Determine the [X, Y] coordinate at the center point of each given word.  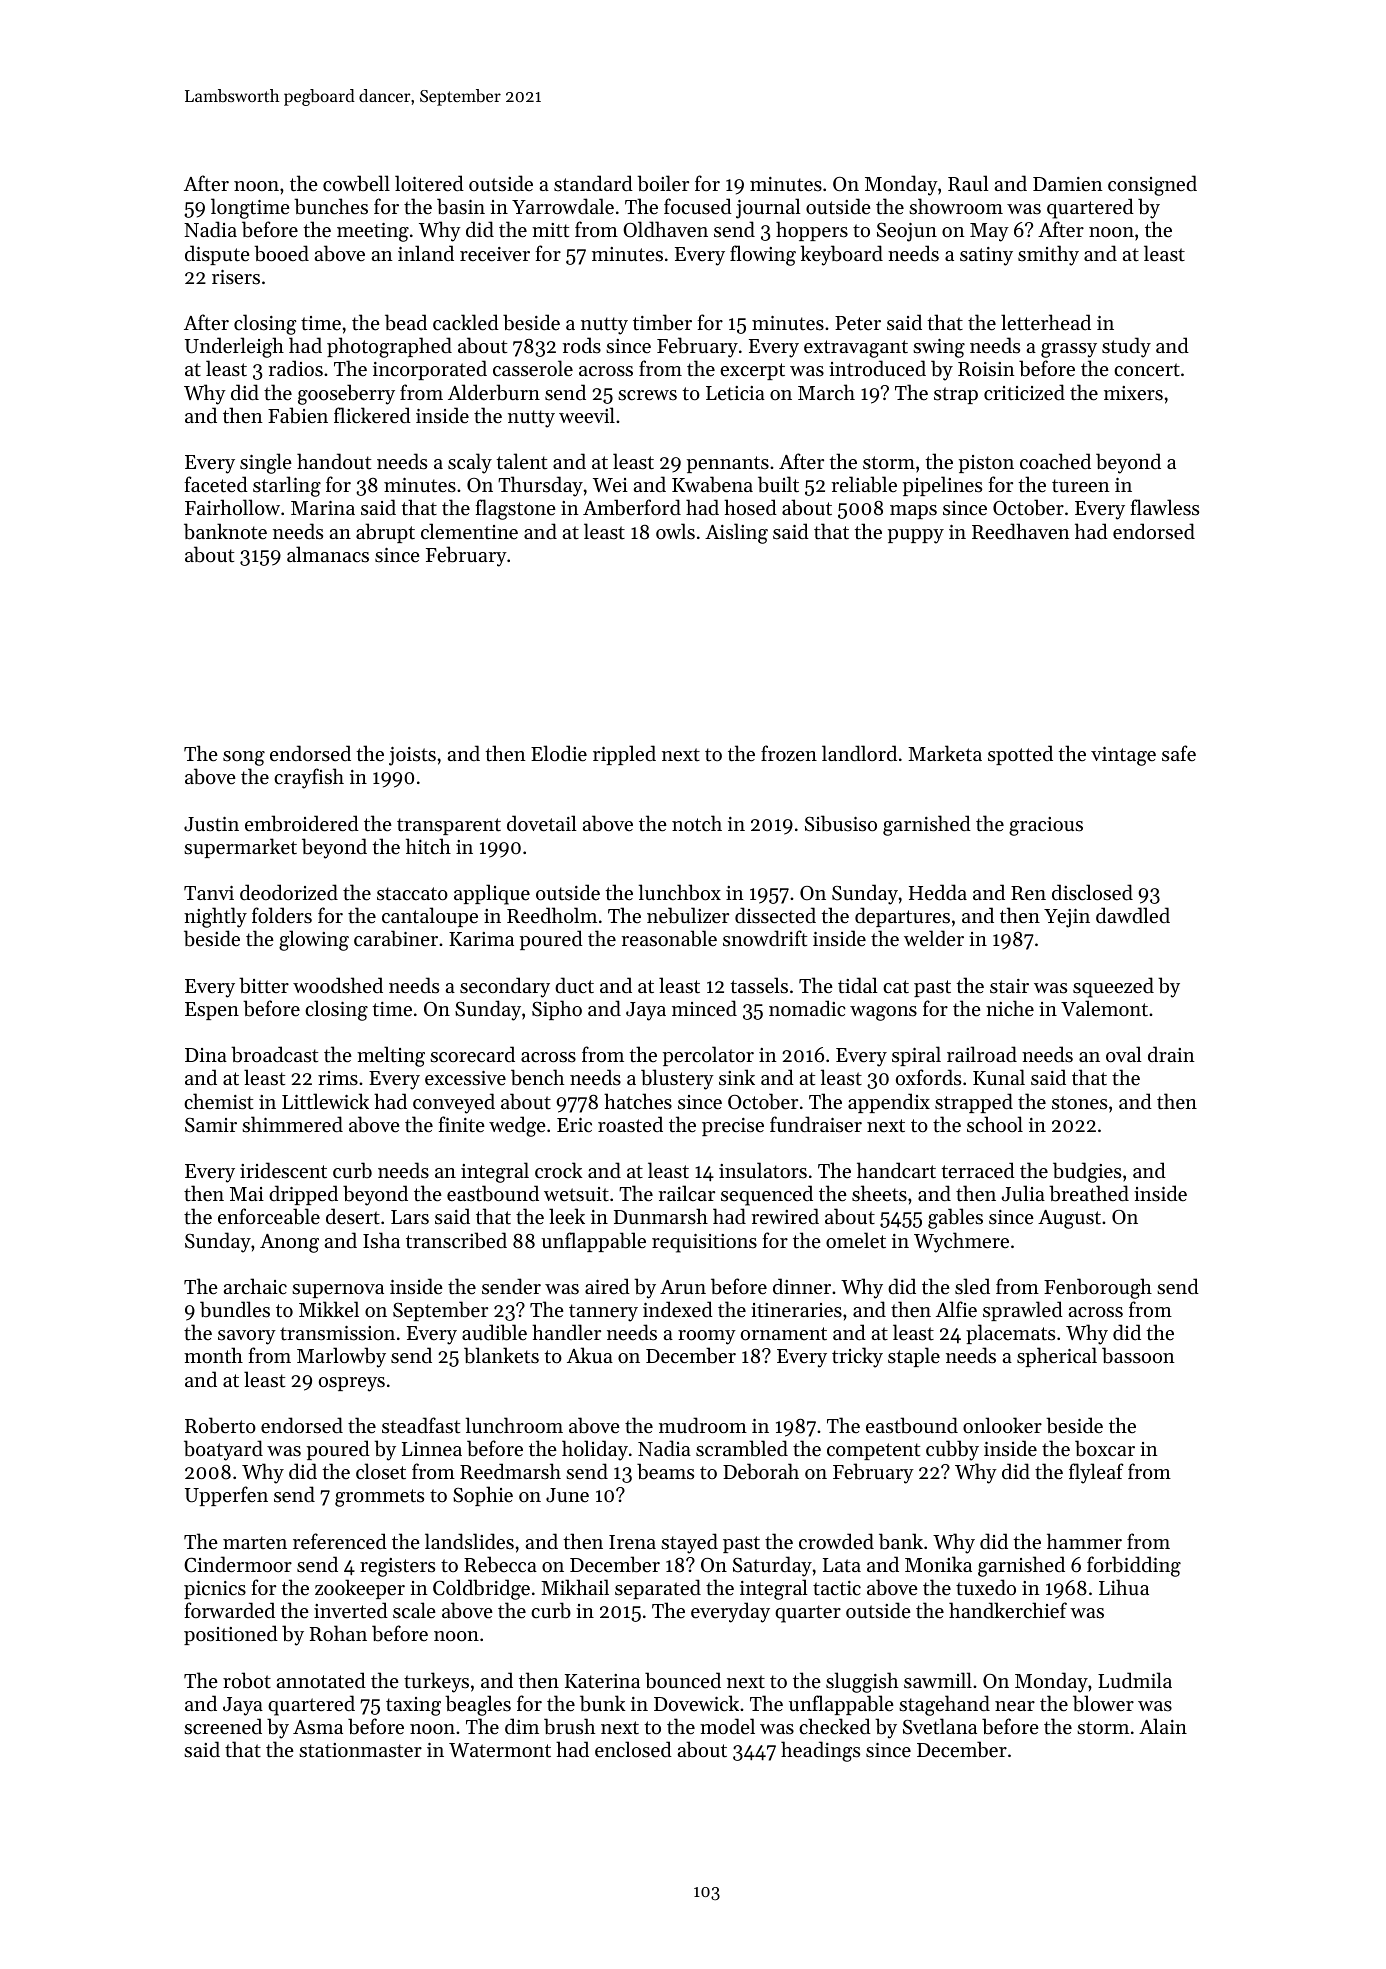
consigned [1152, 185]
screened [223, 1726]
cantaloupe [430, 917]
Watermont [500, 1750]
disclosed [1092, 892]
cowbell [356, 183]
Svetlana [940, 1726]
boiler [663, 183]
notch [697, 823]
